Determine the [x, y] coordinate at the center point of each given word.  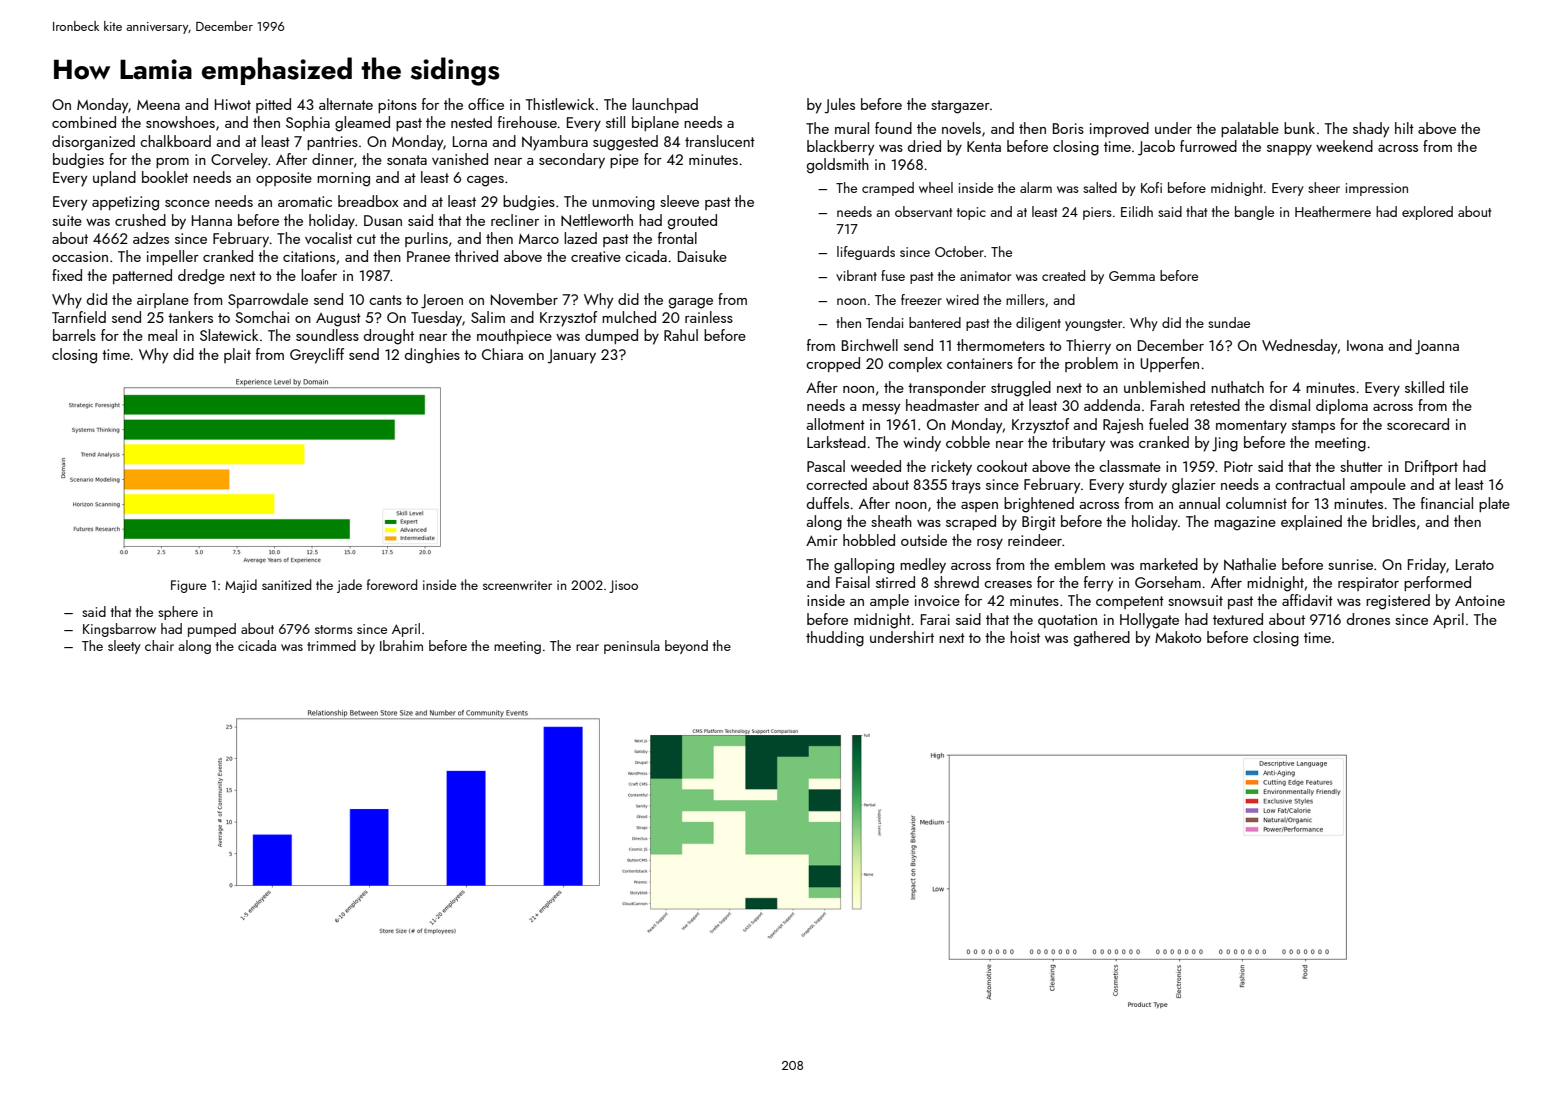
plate [1494, 504]
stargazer [960, 107]
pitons [397, 106]
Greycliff [317, 356]
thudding [835, 639]
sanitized [286, 584]
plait [237, 355]
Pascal [826, 466]
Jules [839, 106]
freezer [921, 299]
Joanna [1437, 347]
